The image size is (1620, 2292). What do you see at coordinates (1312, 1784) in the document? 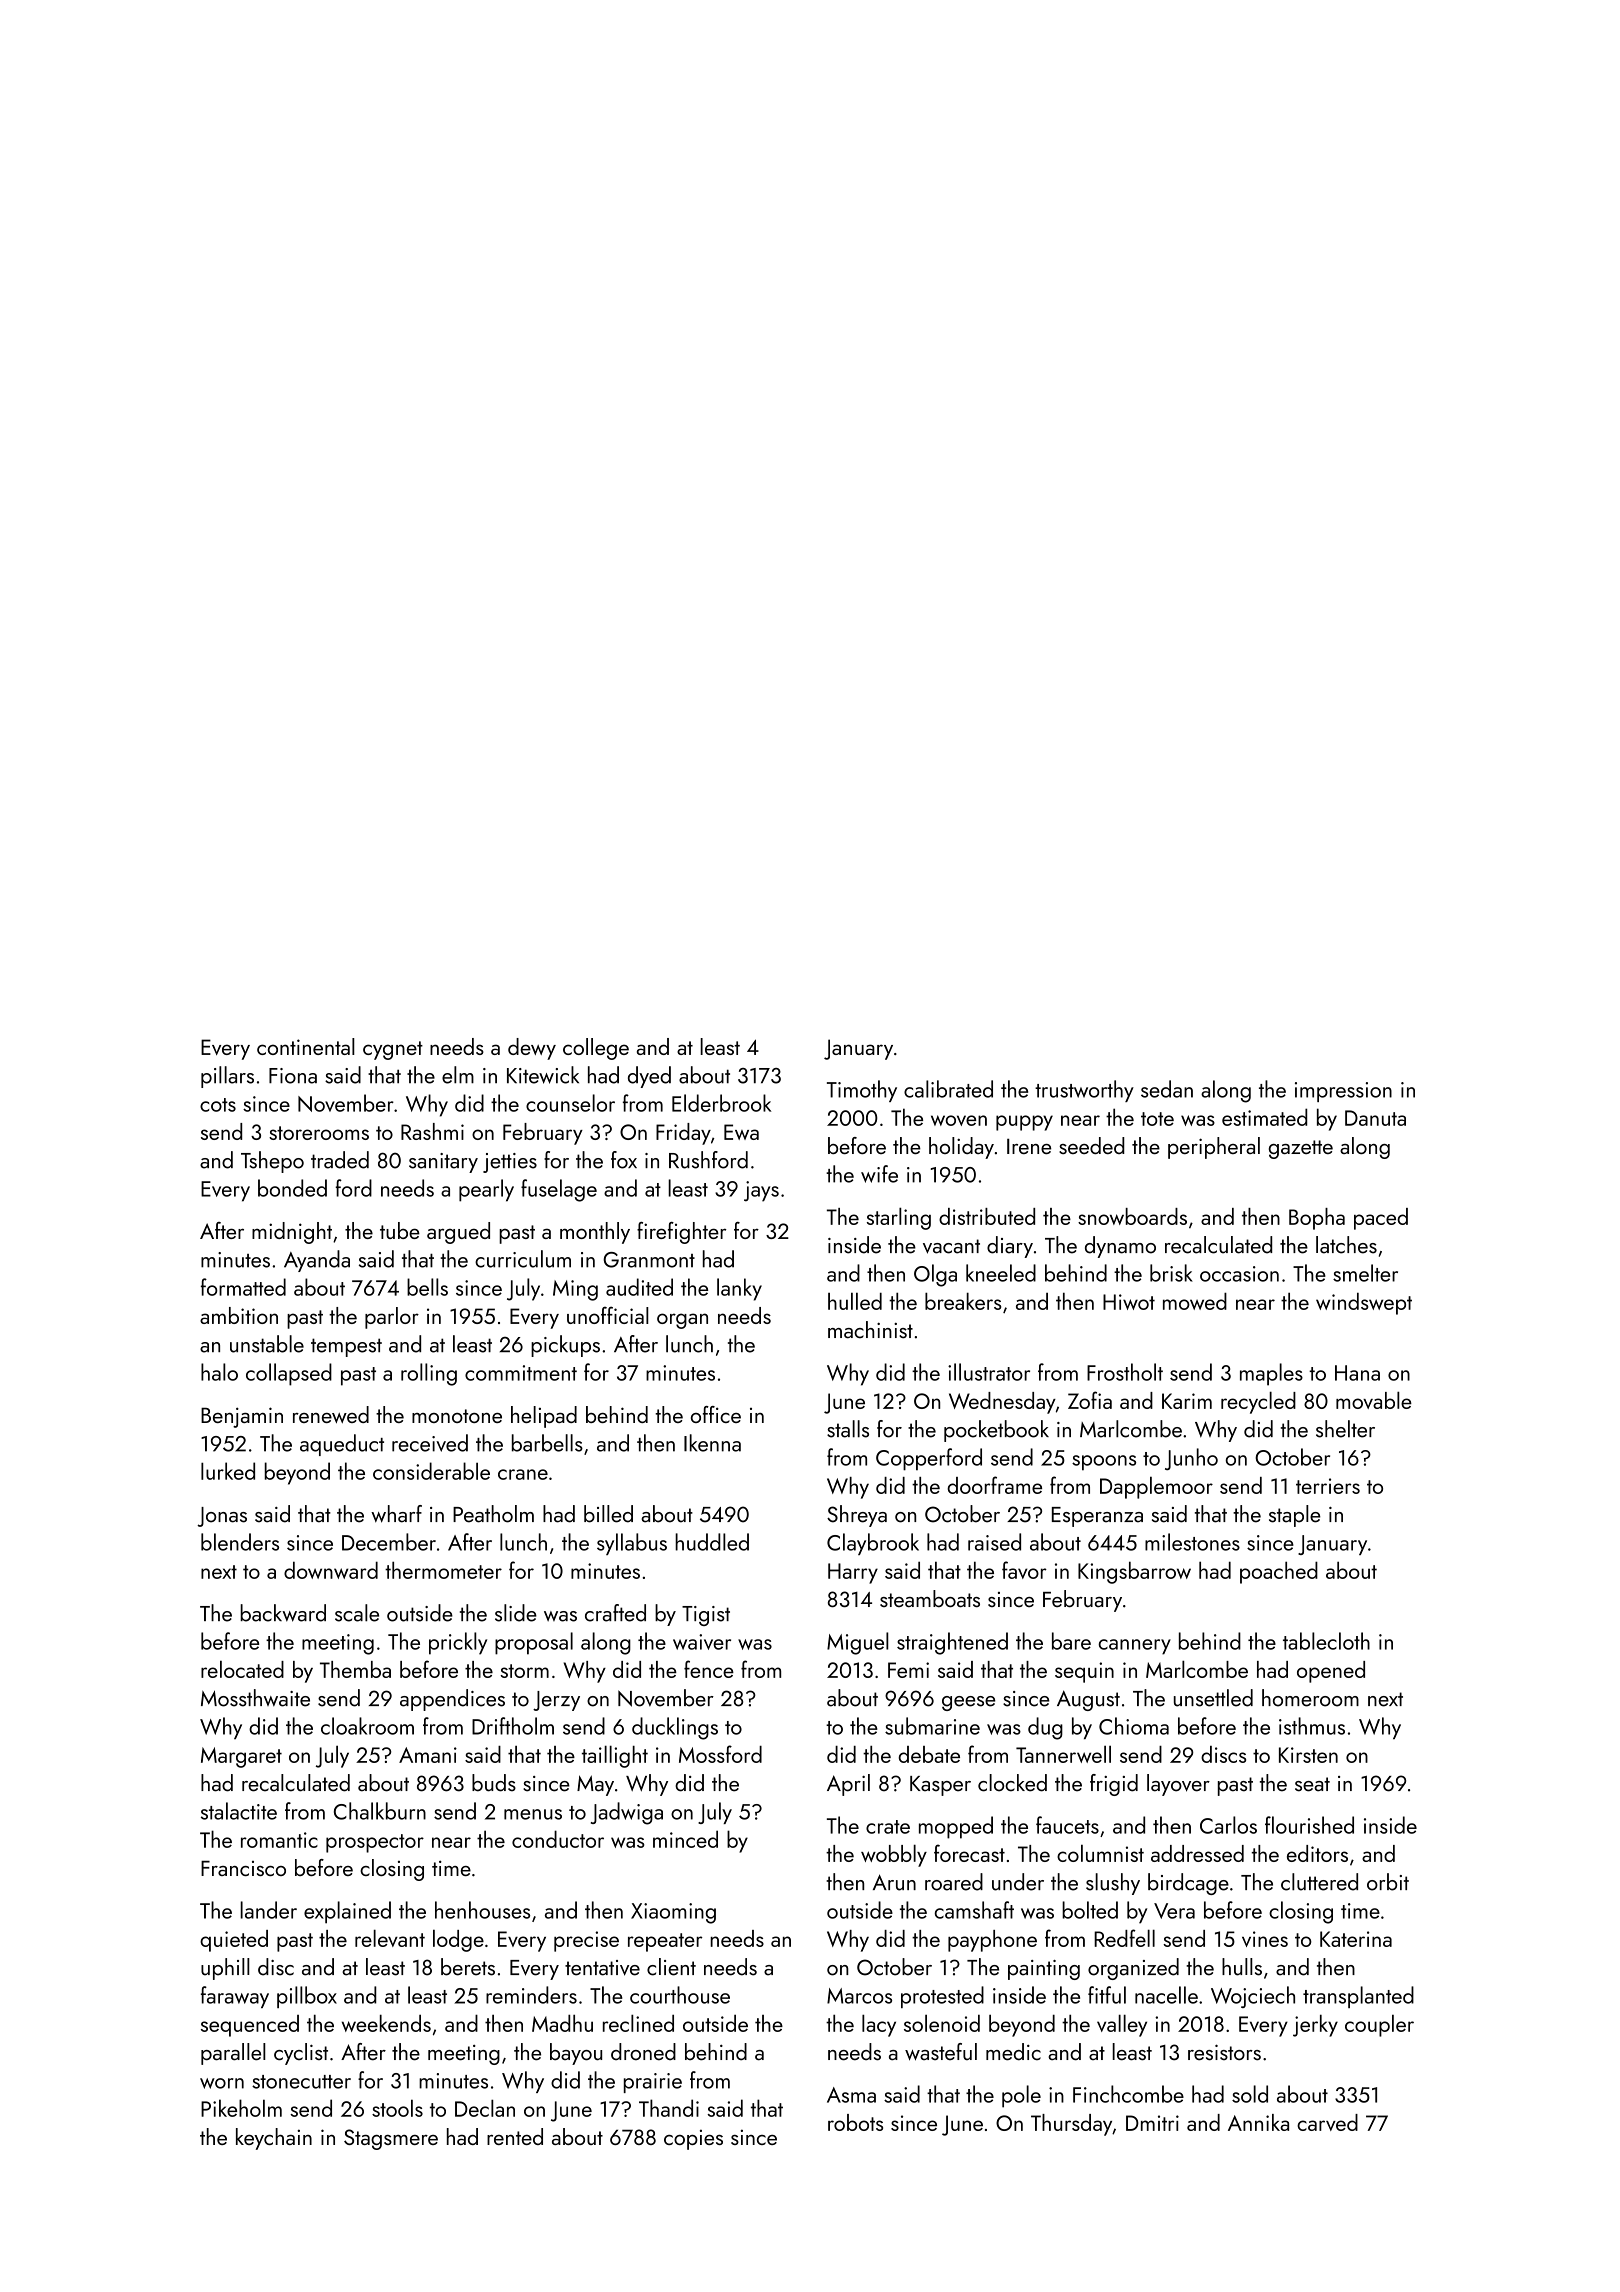
I see `seat` at bounding box center [1312, 1784].
